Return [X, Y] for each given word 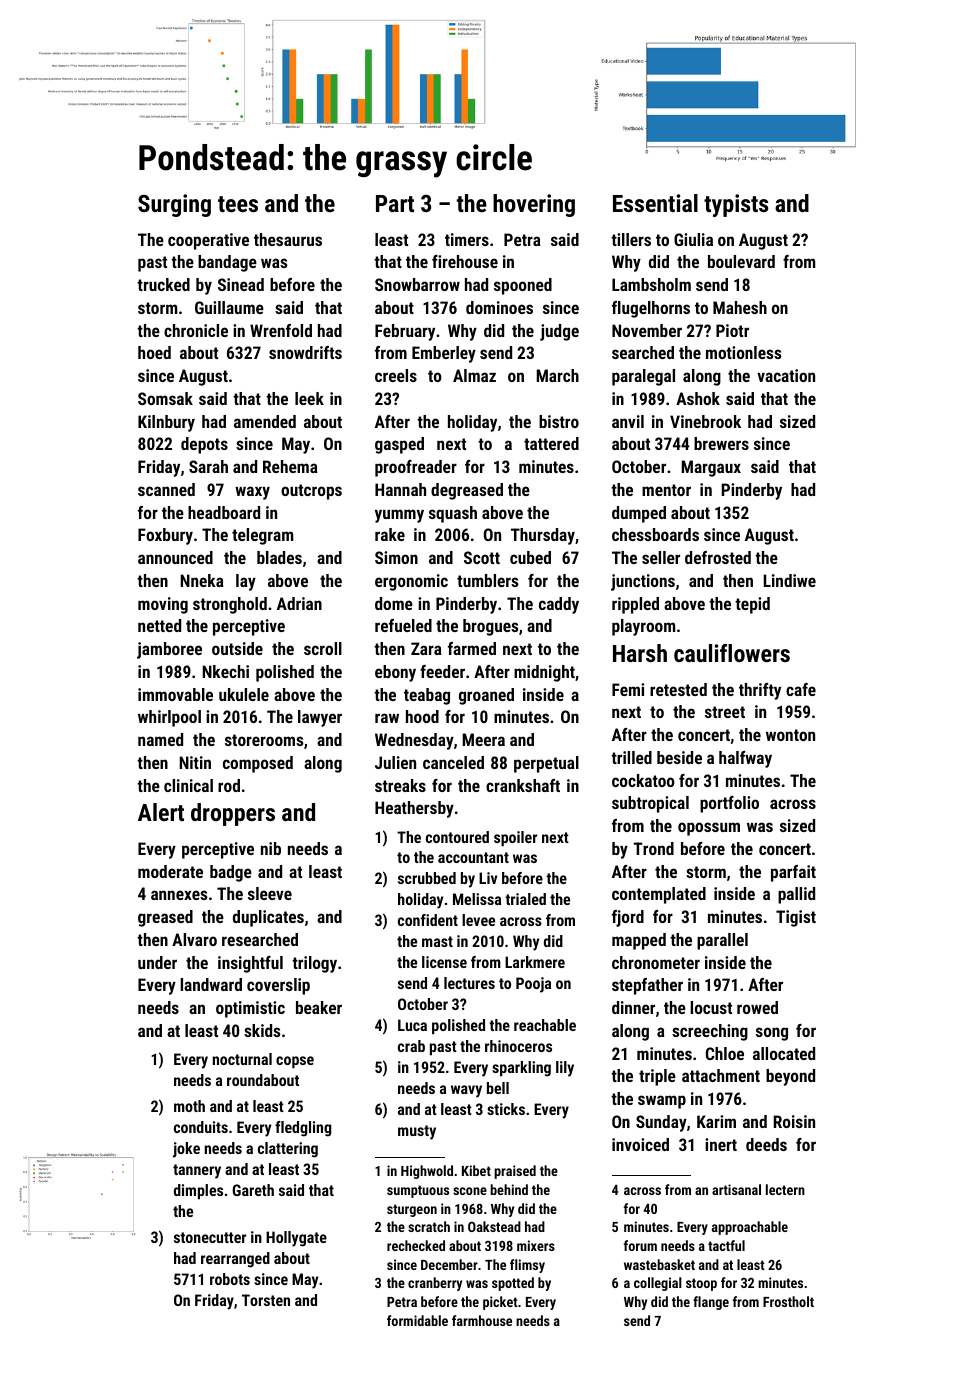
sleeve [270, 893]
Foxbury [165, 536]
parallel [722, 941]
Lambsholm [651, 284]
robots [230, 1279]
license [444, 962]
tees [238, 204]
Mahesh [740, 307]
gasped [399, 445]
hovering [534, 205]
